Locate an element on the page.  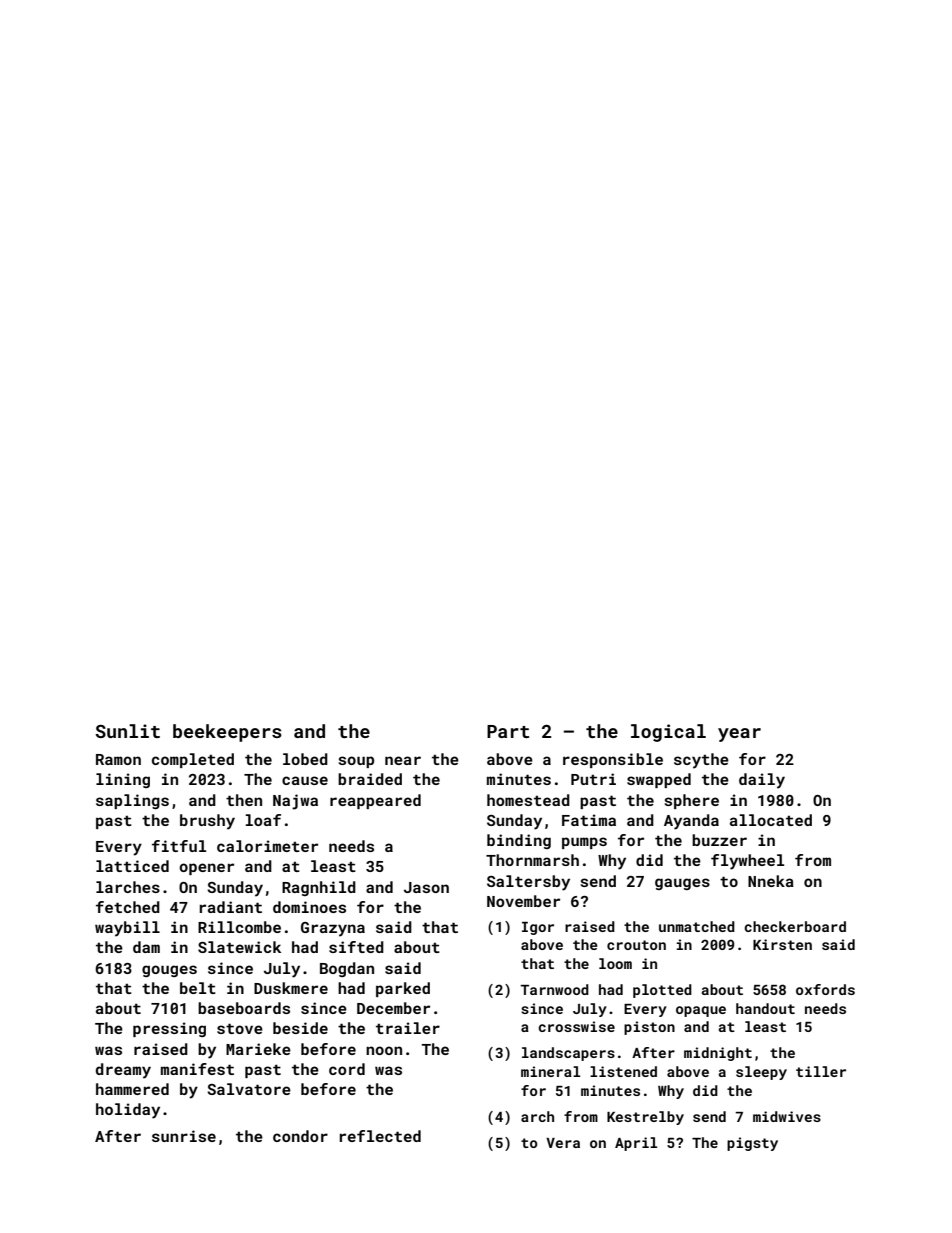
Salvatore is located at coordinates (249, 1089).
